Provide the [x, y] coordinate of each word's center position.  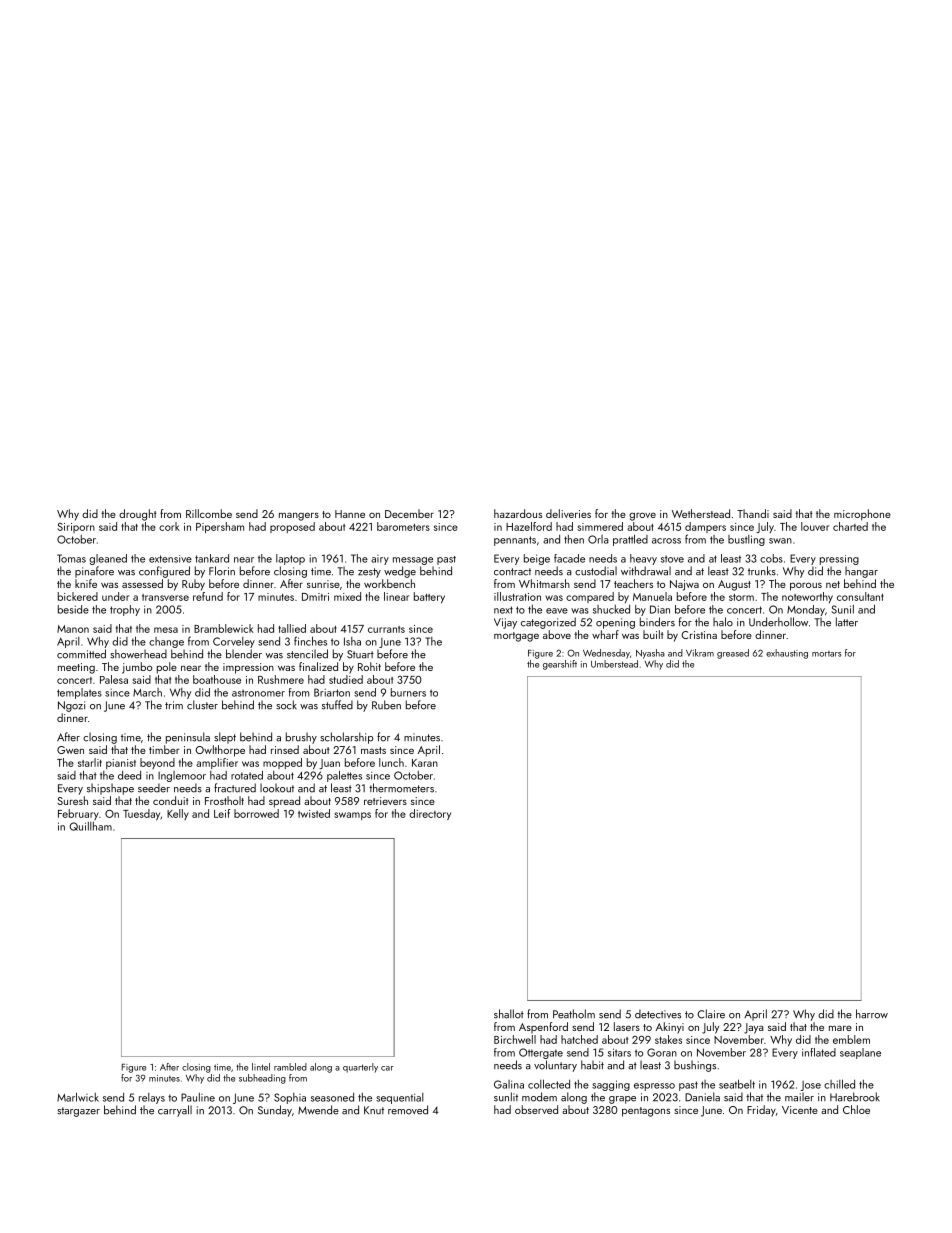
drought [138, 515]
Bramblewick [224, 628]
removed [408, 1110]
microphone [862, 515]
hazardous [518, 513]
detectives [658, 1014]
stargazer [78, 1112]
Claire [711, 1014]
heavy [643, 559]
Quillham [90, 826]
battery [429, 597]
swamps [352, 816]
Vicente [800, 1110]
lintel [261, 1067]
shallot [509, 1014]
